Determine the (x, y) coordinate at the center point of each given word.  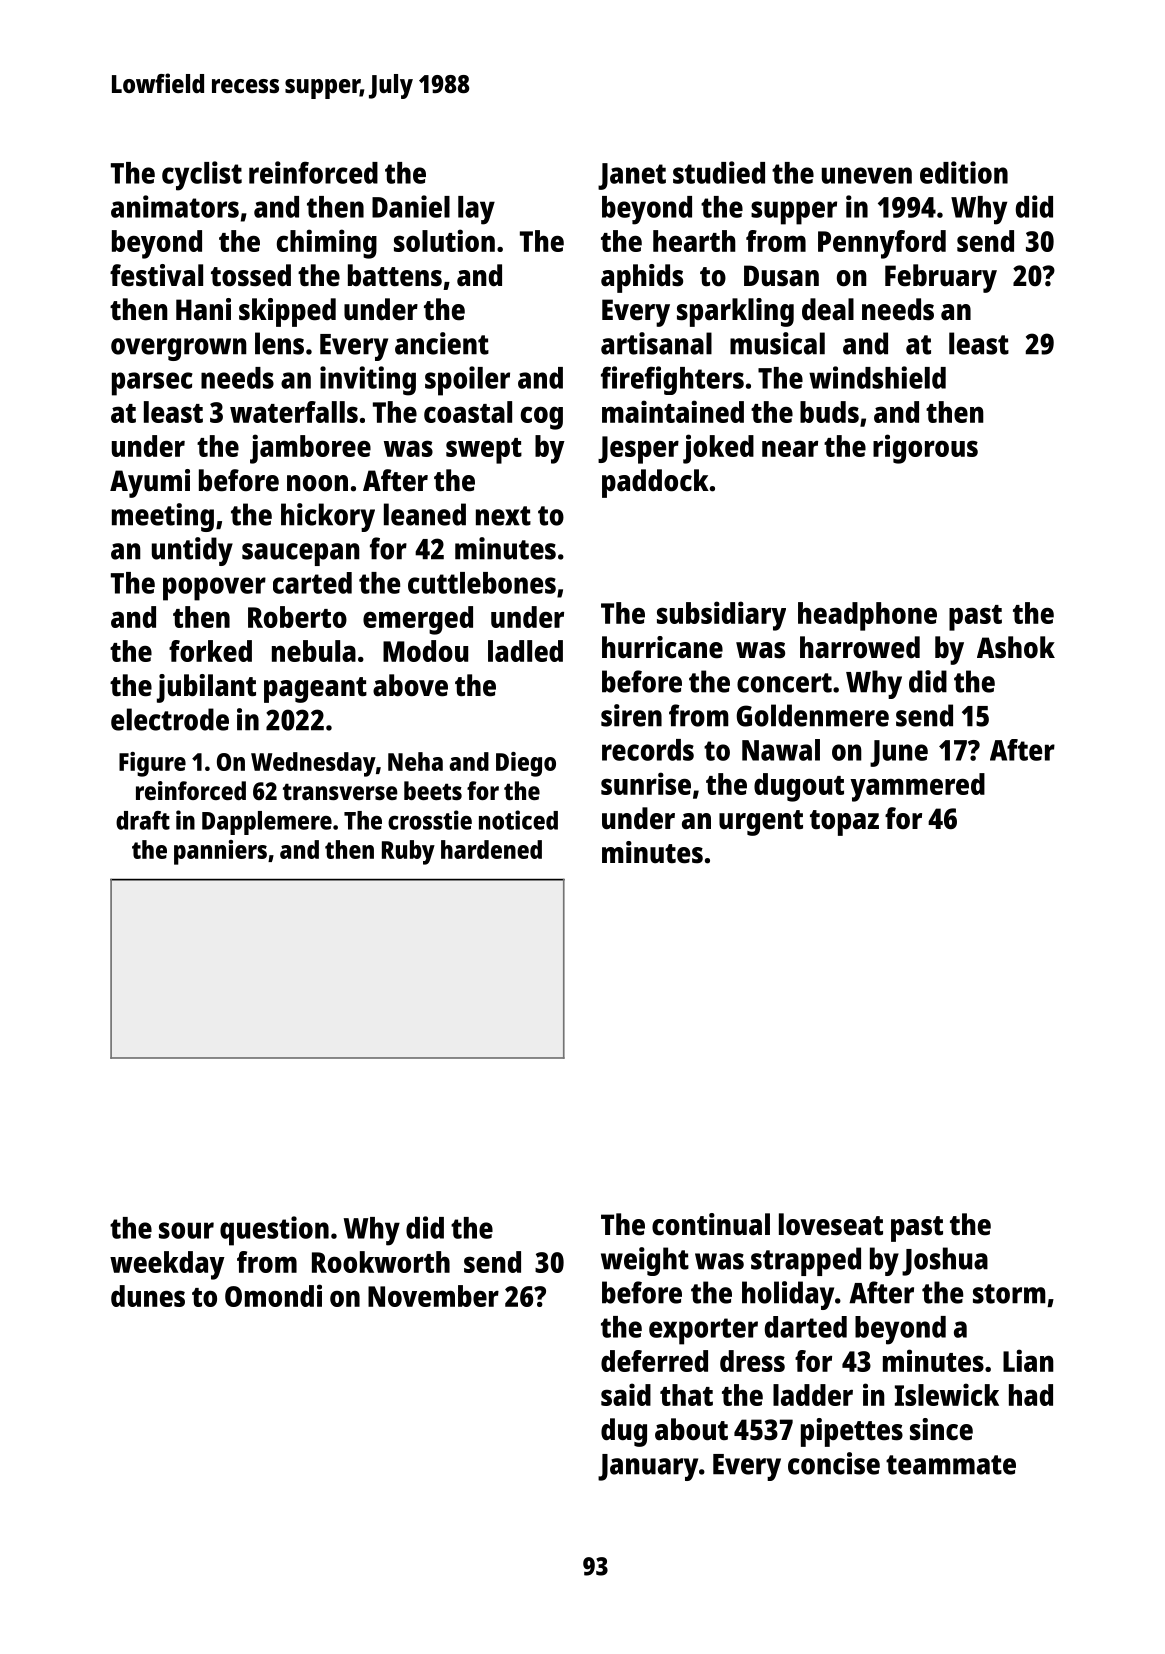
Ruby (408, 852)
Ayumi (150, 483)
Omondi (273, 1295)
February (941, 278)
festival (156, 275)
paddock (655, 483)
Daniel (411, 206)
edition (964, 172)
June (899, 753)
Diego (526, 764)
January (648, 1467)
